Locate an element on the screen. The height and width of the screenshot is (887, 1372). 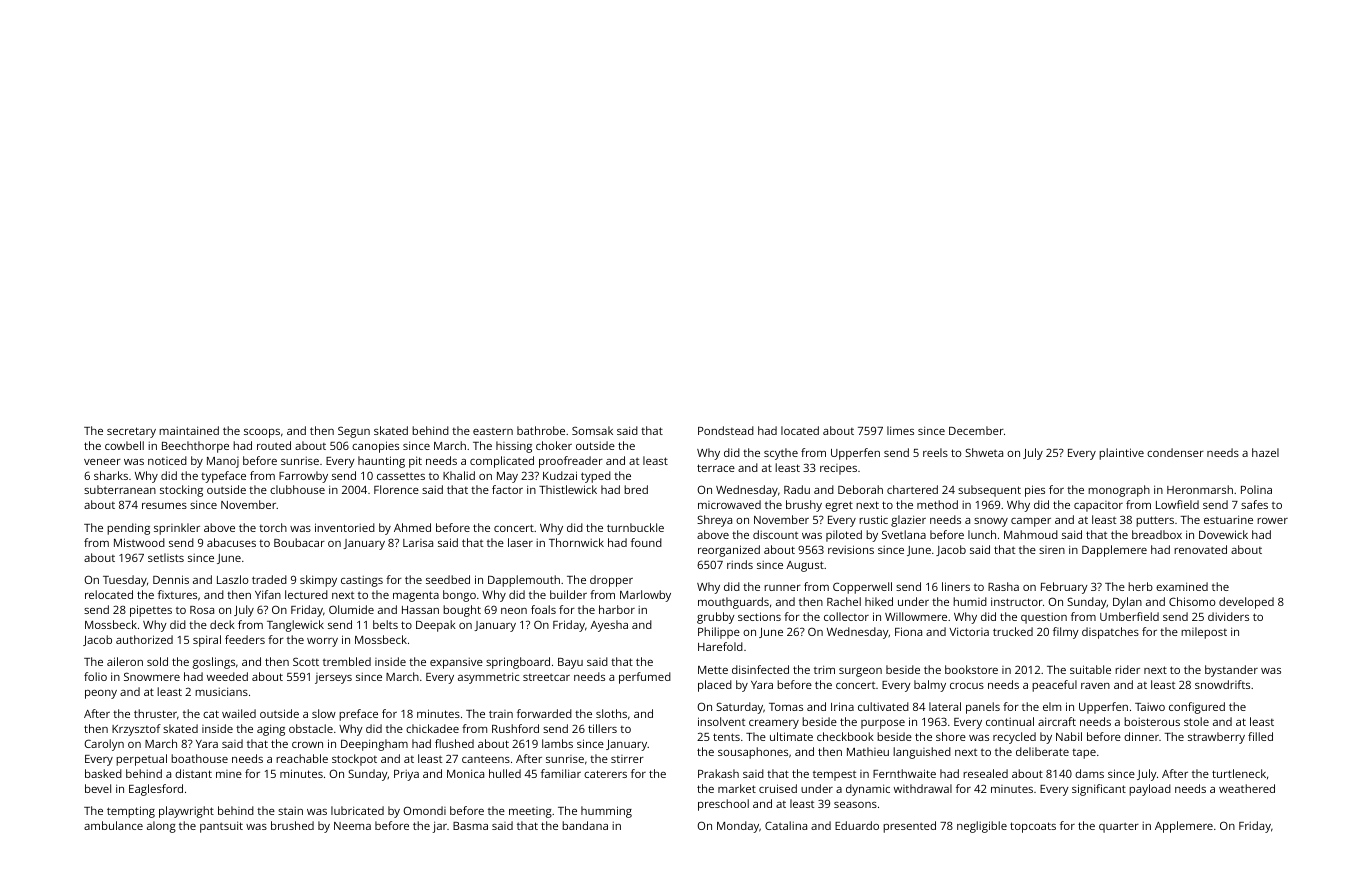
developed is located at coordinates (1246, 603).
